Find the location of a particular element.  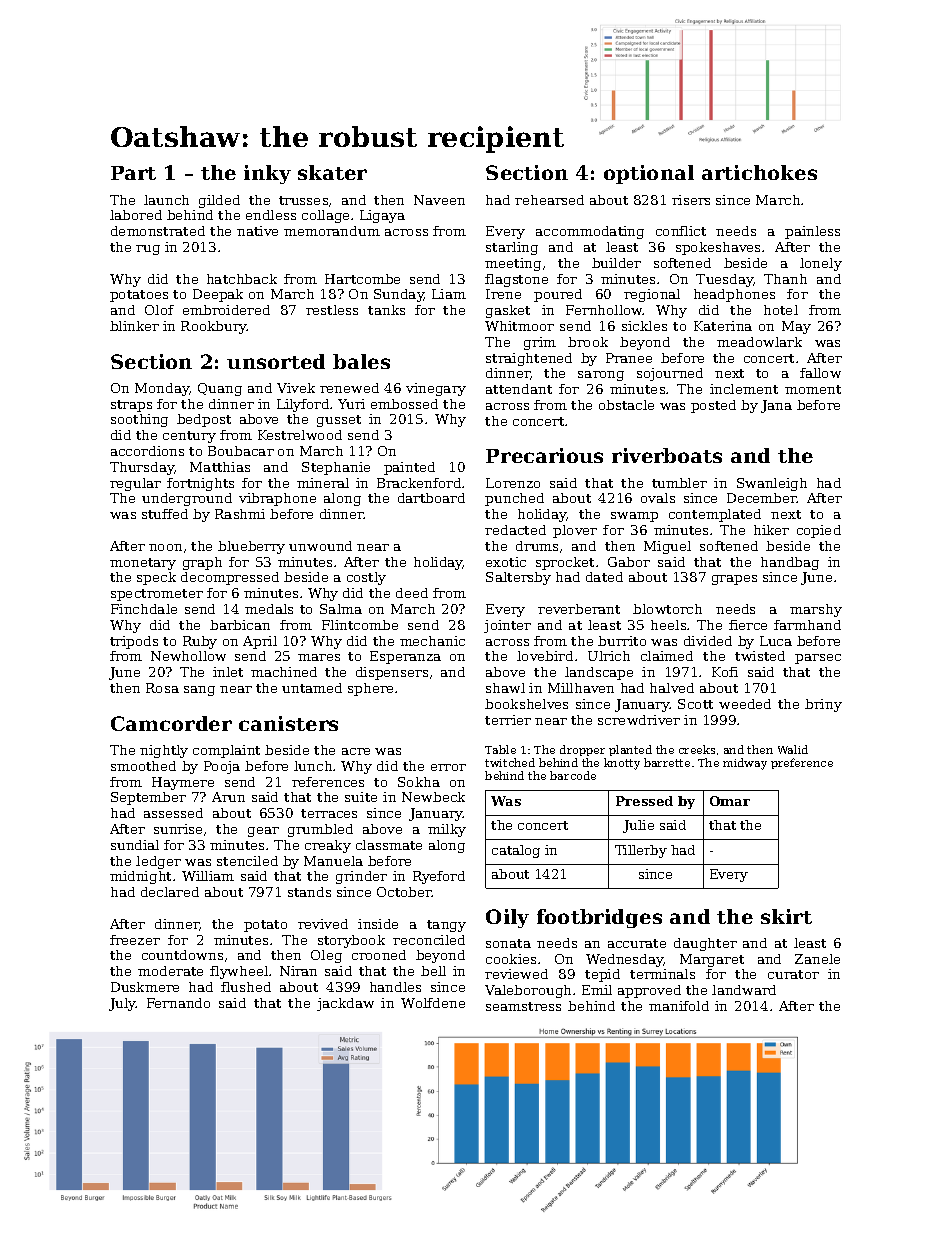

optional is located at coordinates (649, 174).
